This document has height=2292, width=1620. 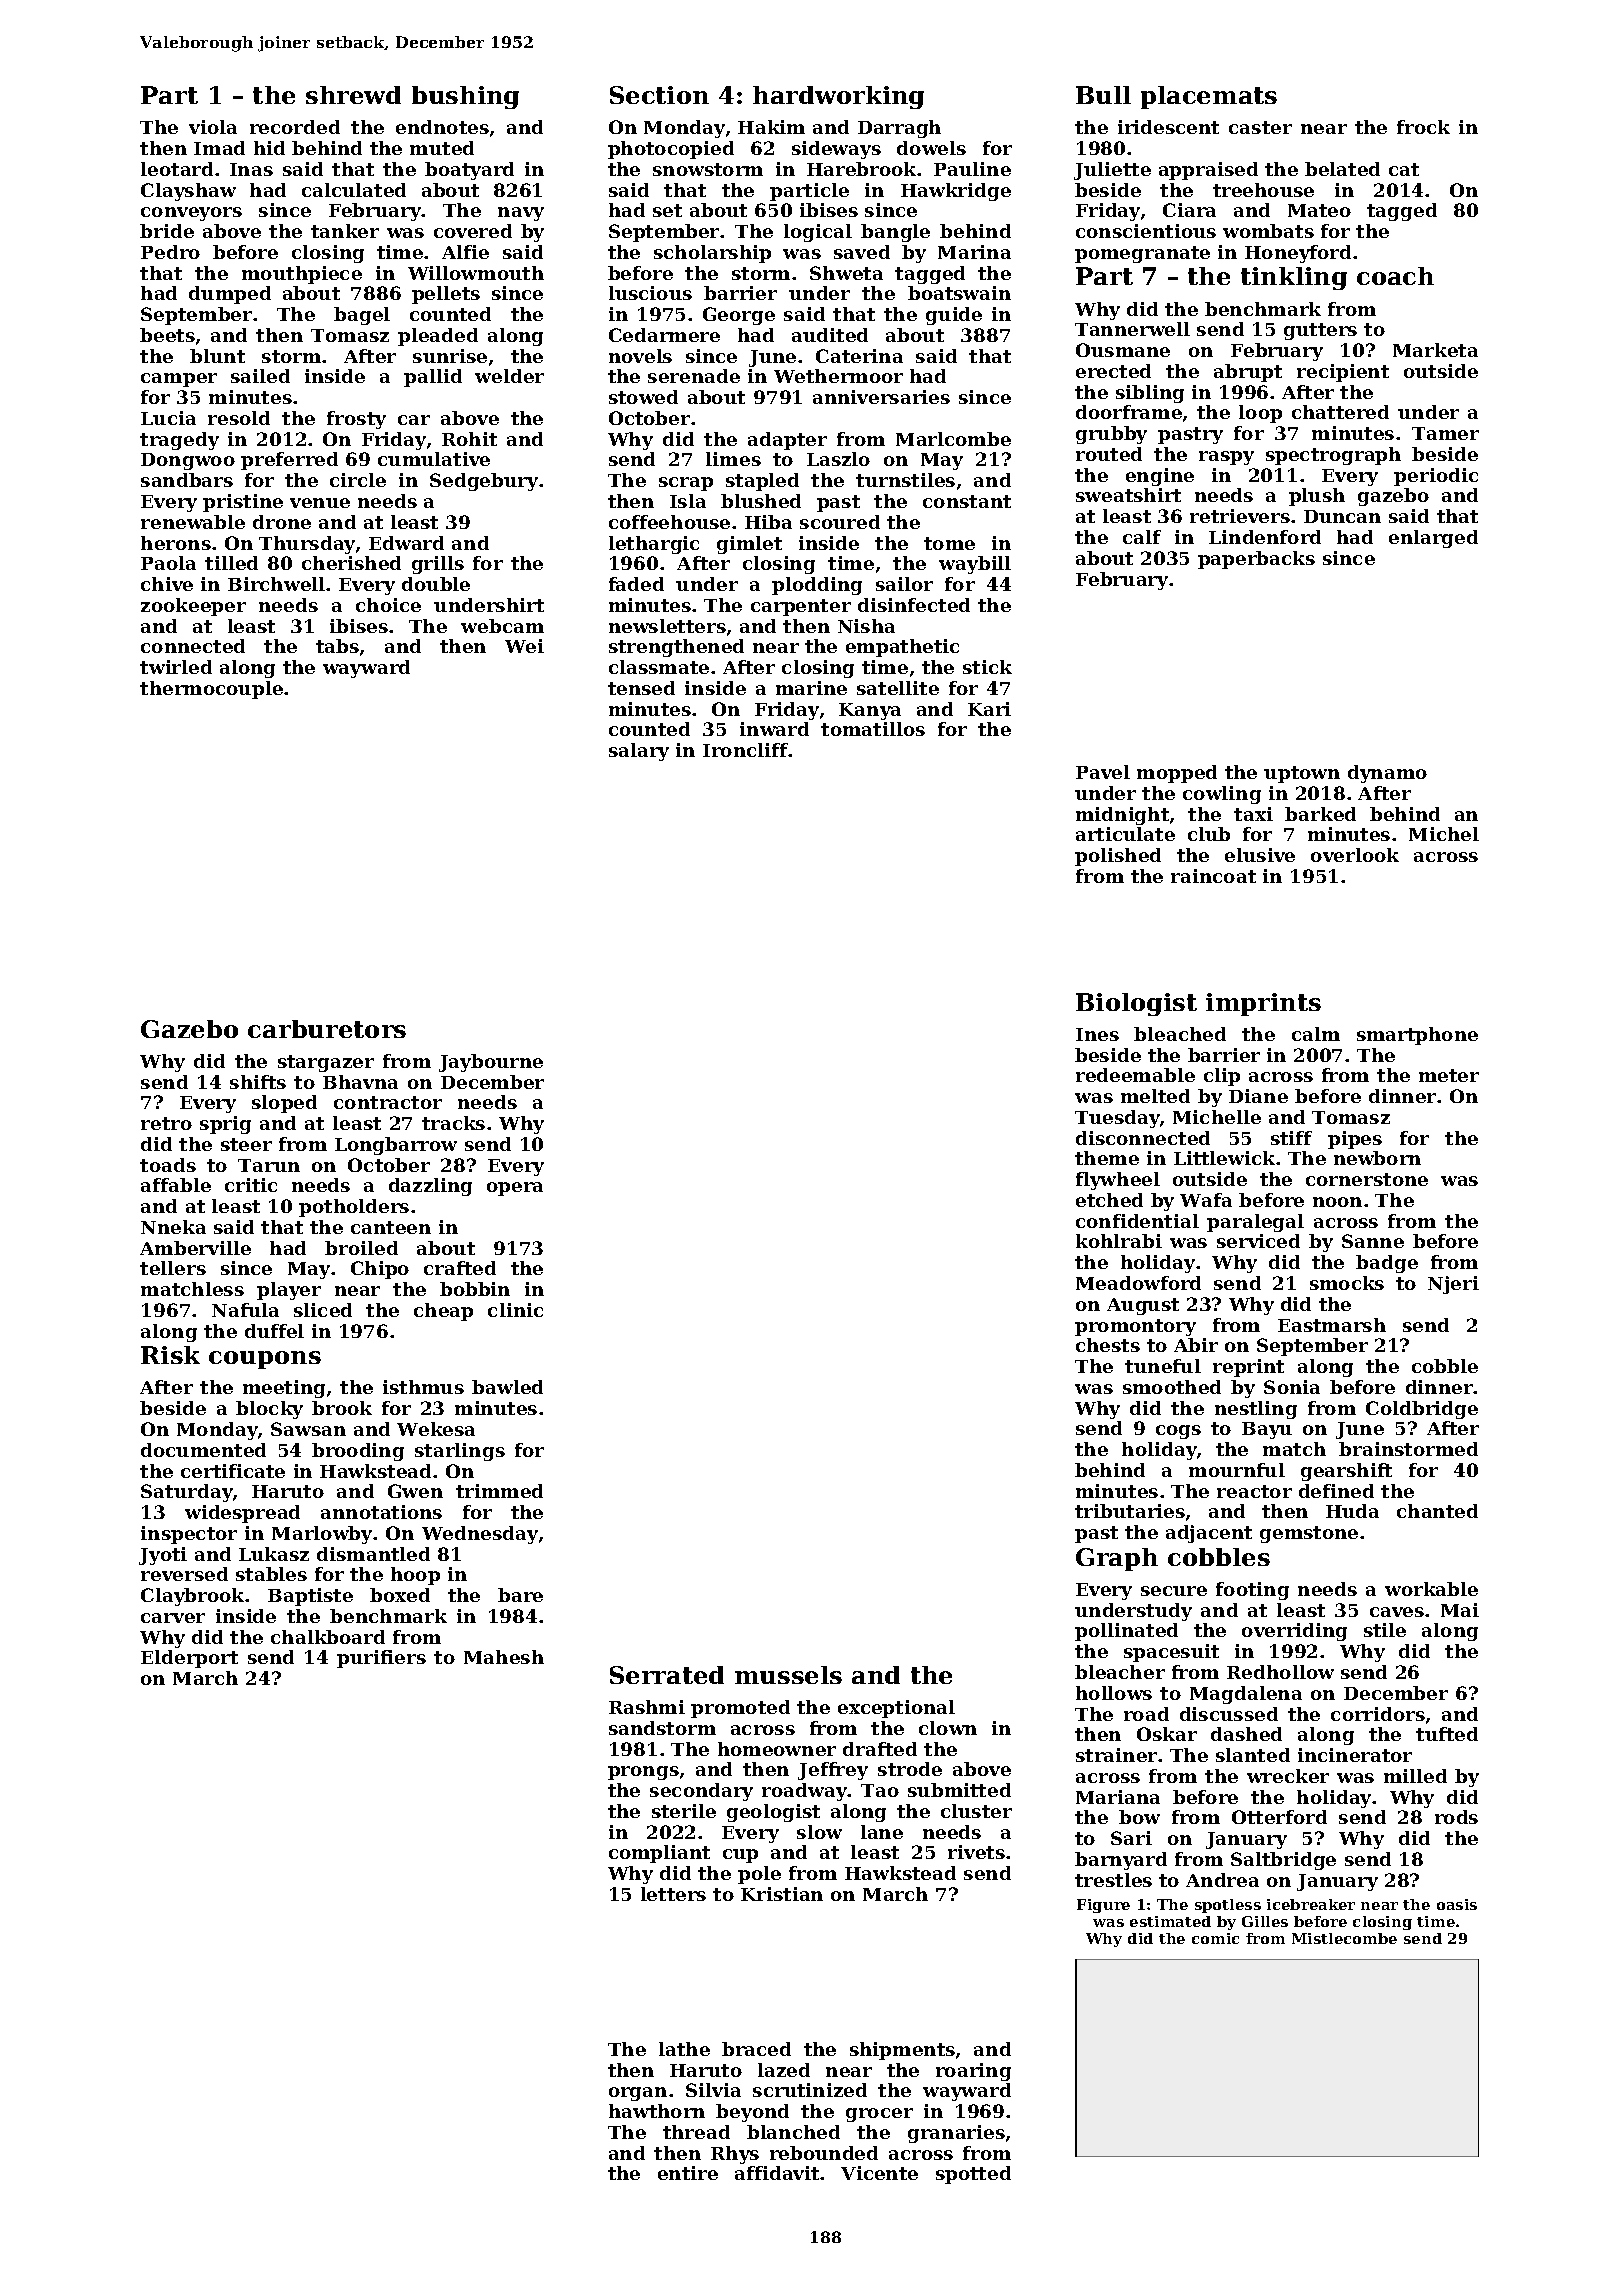 What do you see at coordinates (469, 439) in the document?
I see `Rohit` at bounding box center [469, 439].
